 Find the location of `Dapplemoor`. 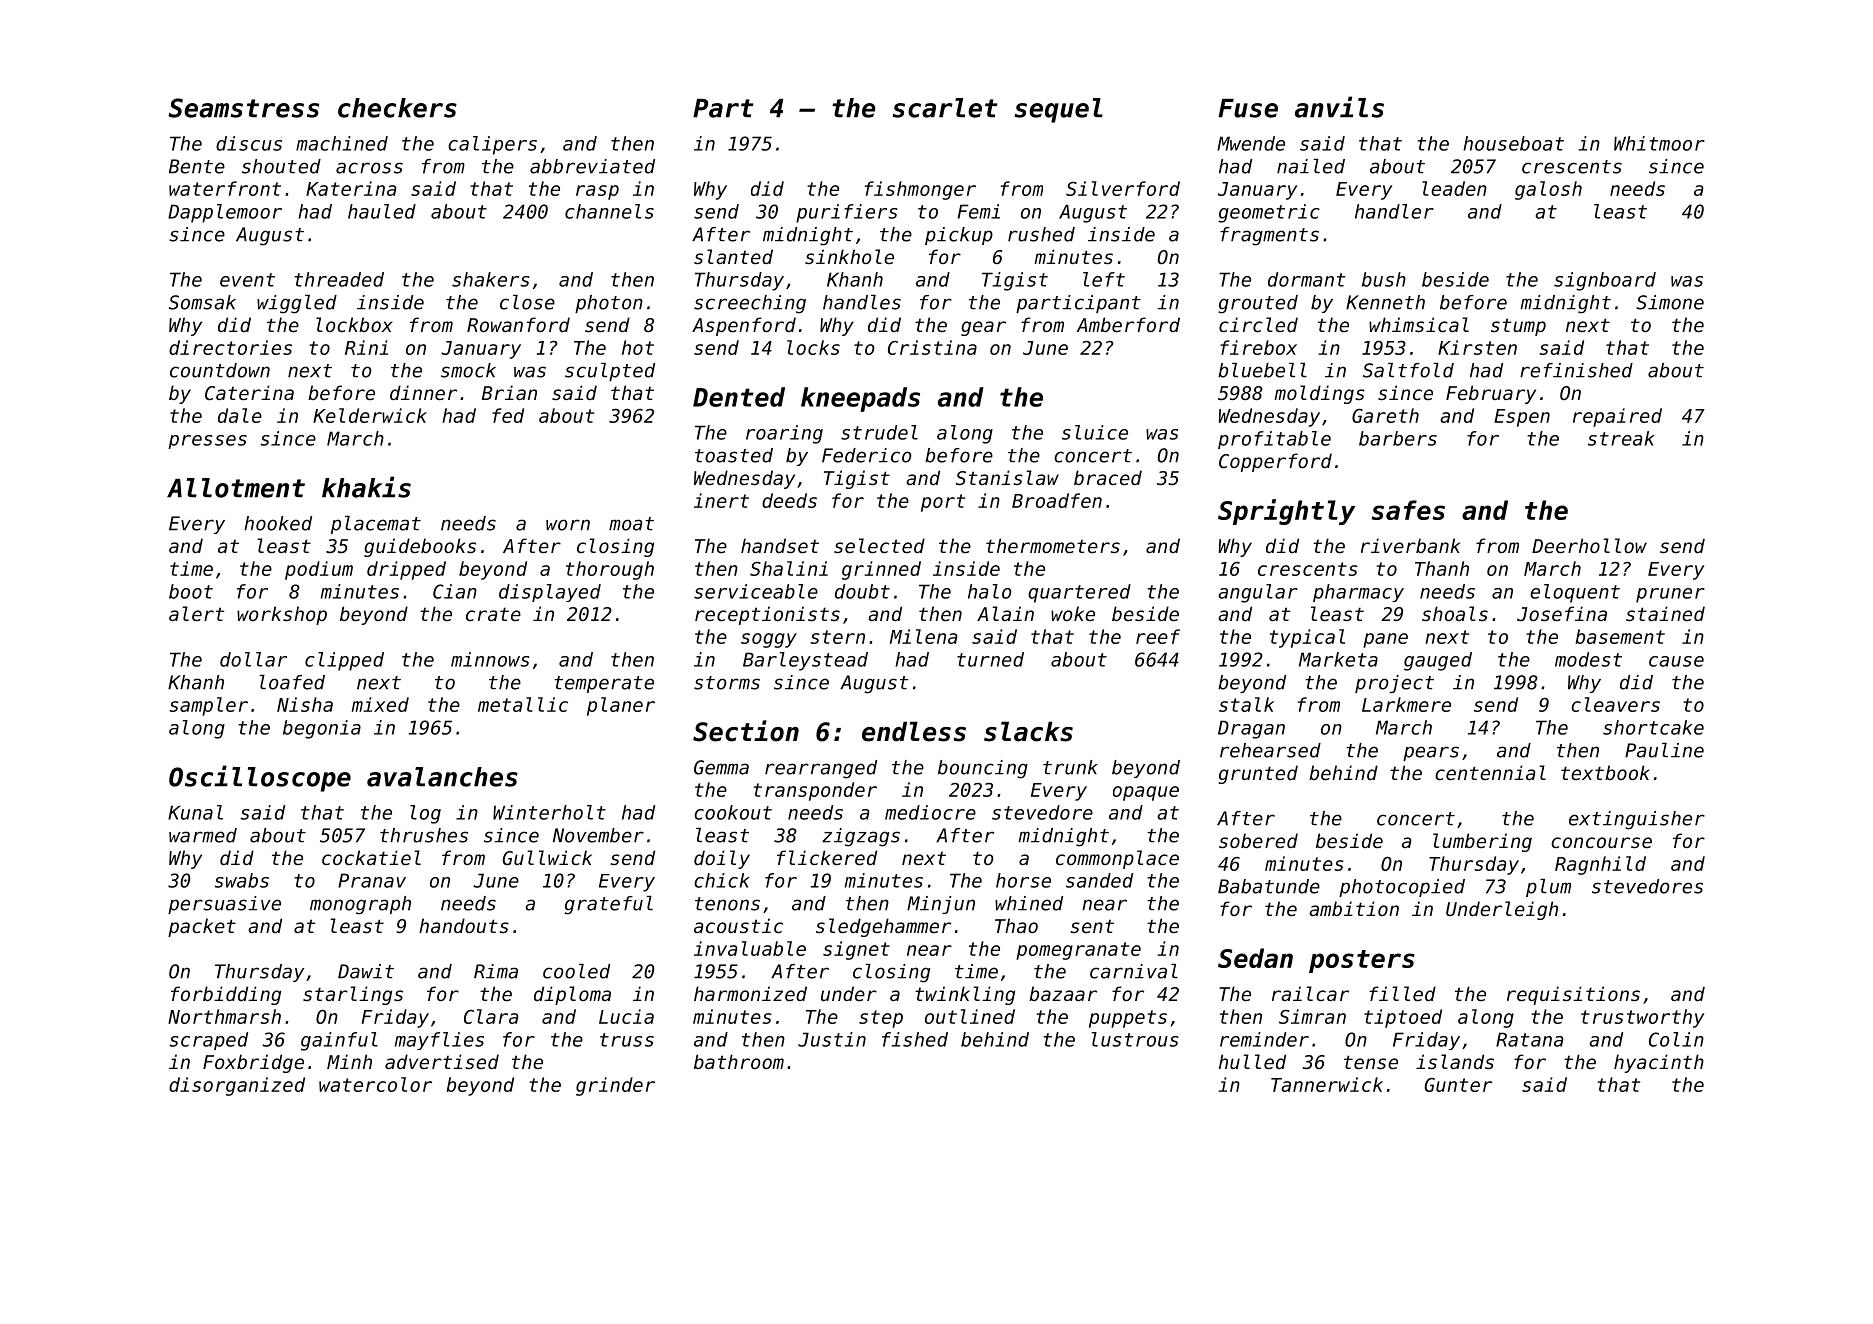

Dapplemoor is located at coordinates (225, 213).
